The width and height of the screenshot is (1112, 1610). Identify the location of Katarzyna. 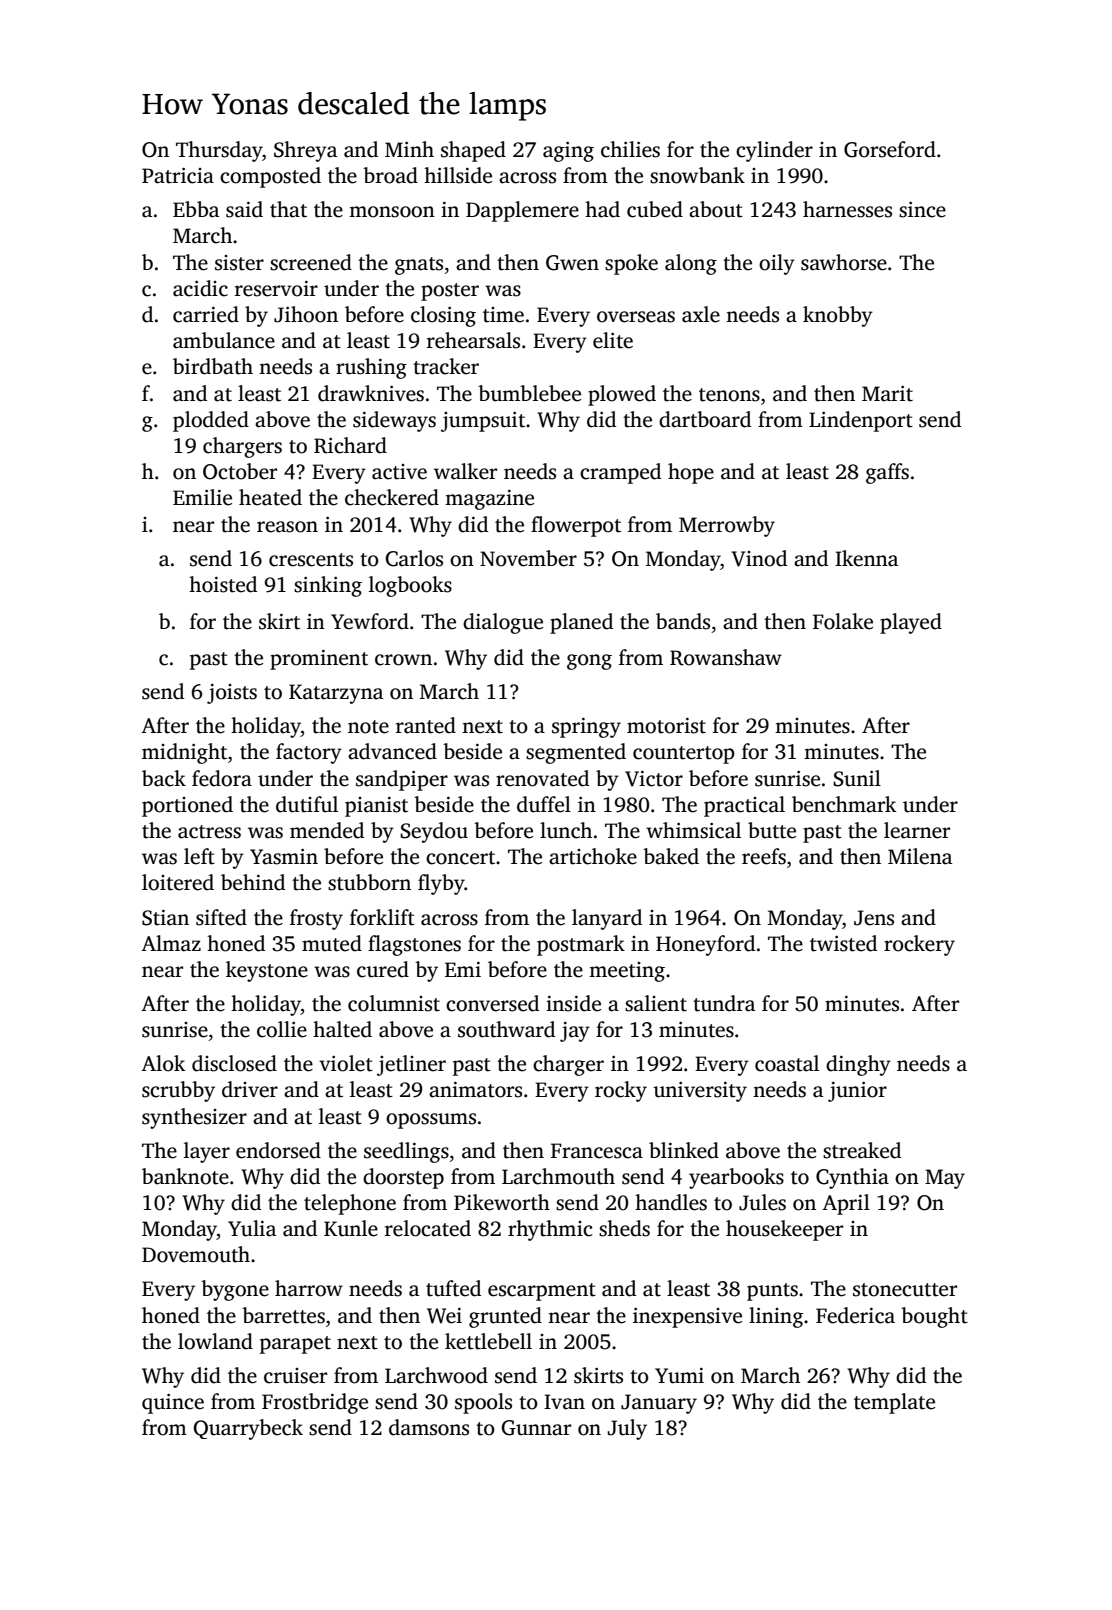
(336, 694).
